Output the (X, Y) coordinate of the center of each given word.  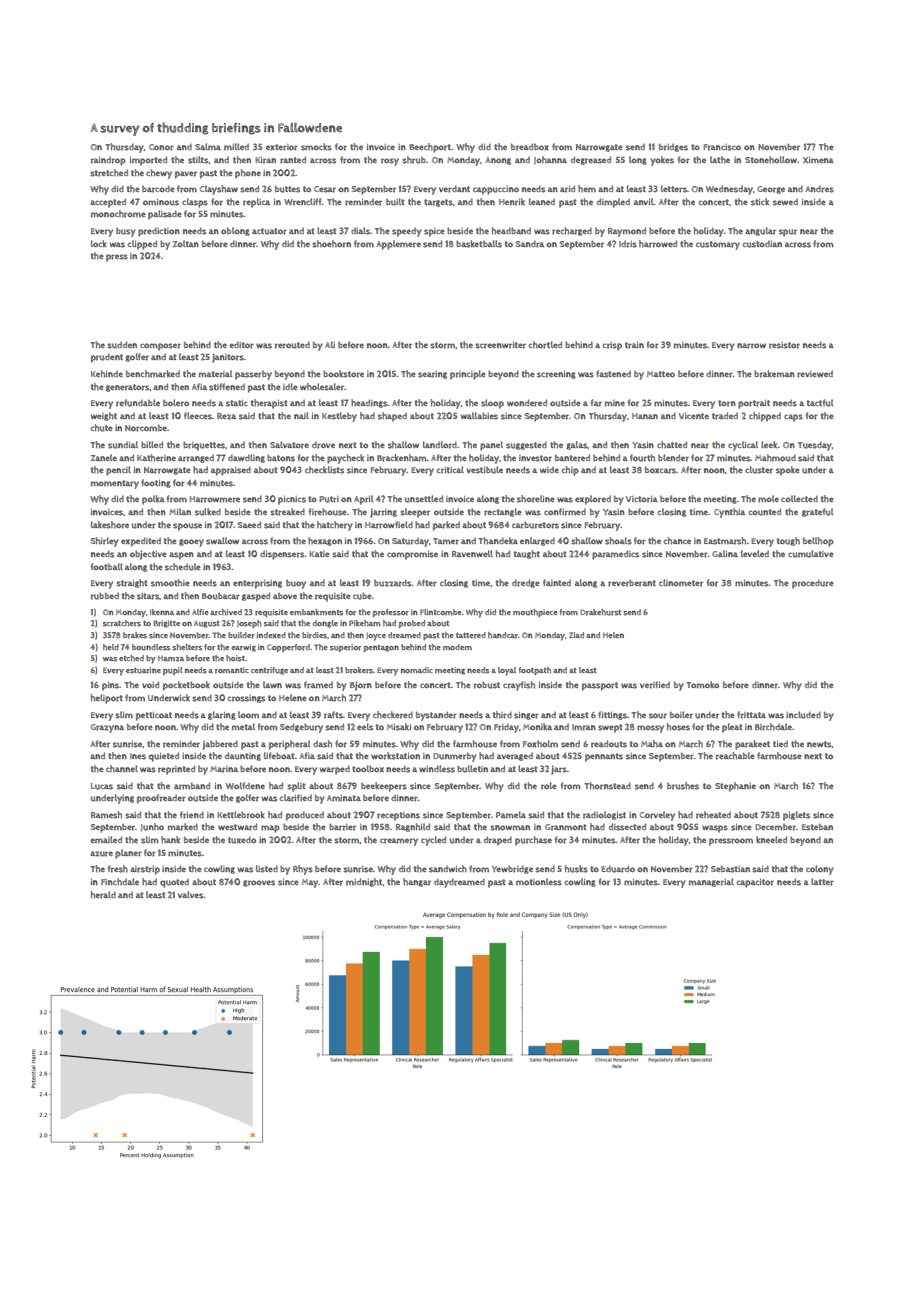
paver (186, 175)
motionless (539, 882)
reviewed (815, 374)
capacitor (755, 883)
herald (103, 895)
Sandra (530, 244)
